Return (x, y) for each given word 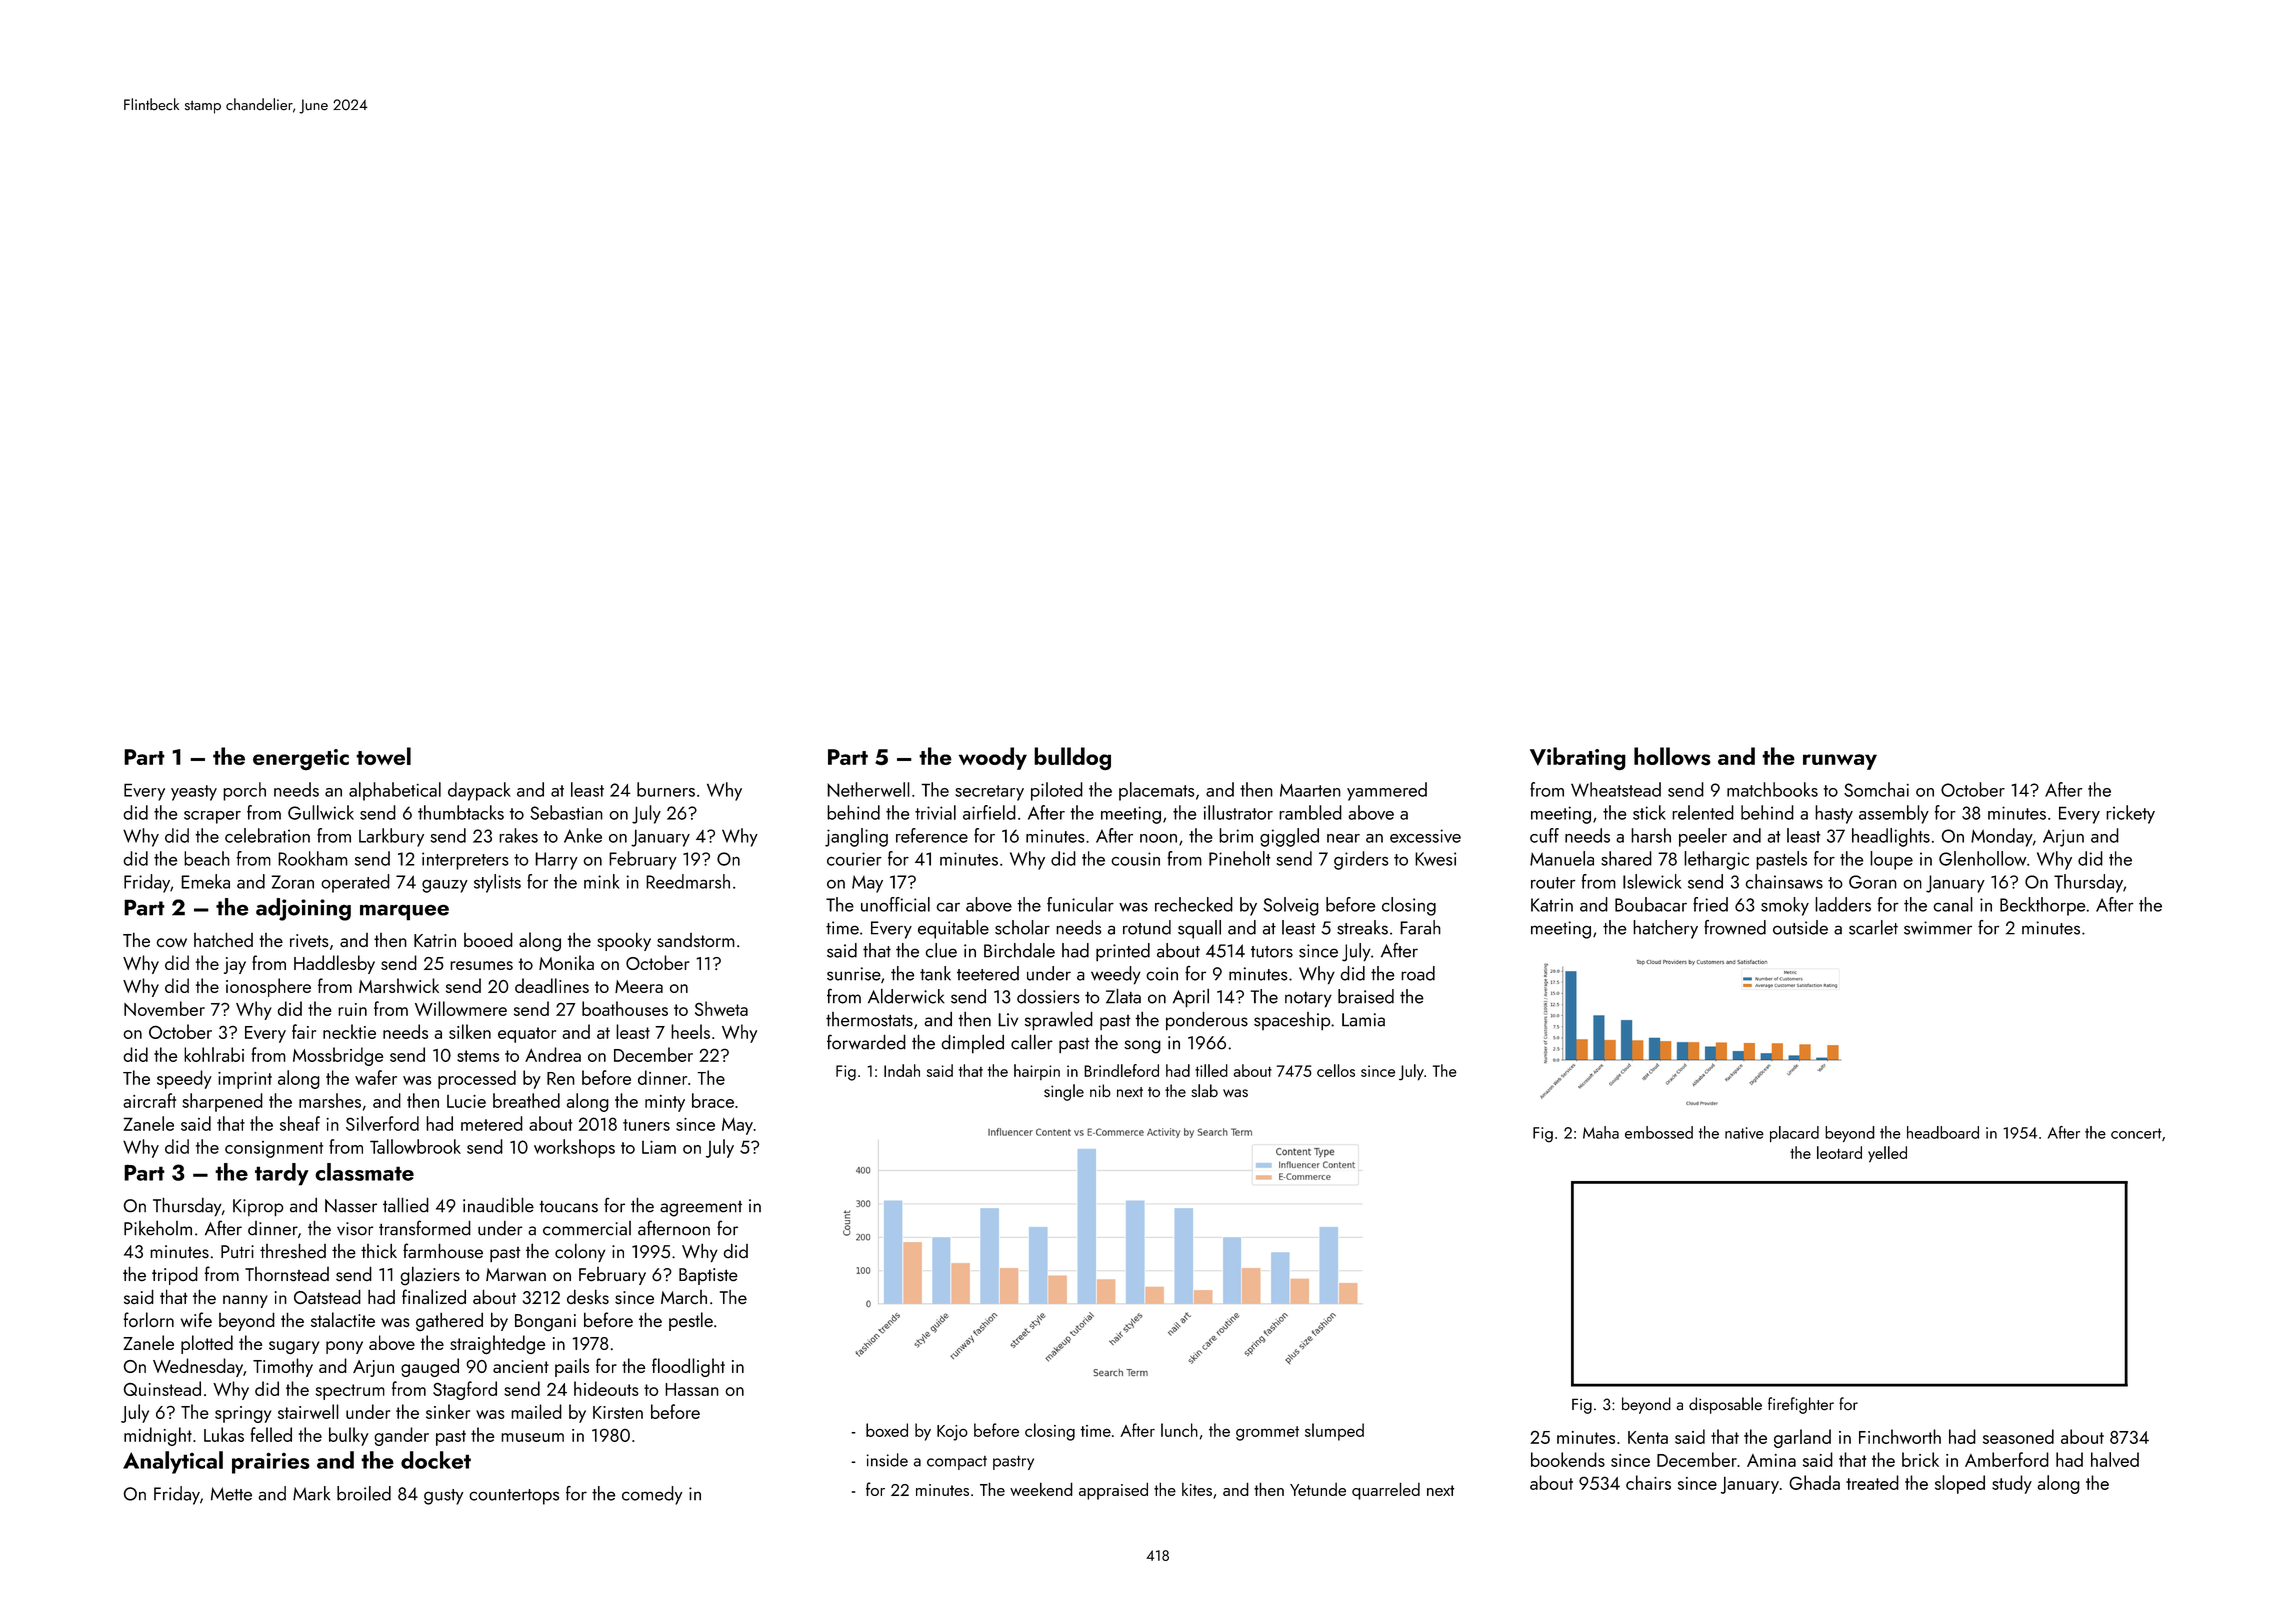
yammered (1387, 791)
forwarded (866, 1042)
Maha (1601, 1132)
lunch (1179, 1430)
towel (383, 756)
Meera (639, 986)
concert (2136, 1133)
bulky (349, 1436)
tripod (175, 1275)
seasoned (2018, 1436)
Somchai (1876, 789)
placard (1794, 1134)
